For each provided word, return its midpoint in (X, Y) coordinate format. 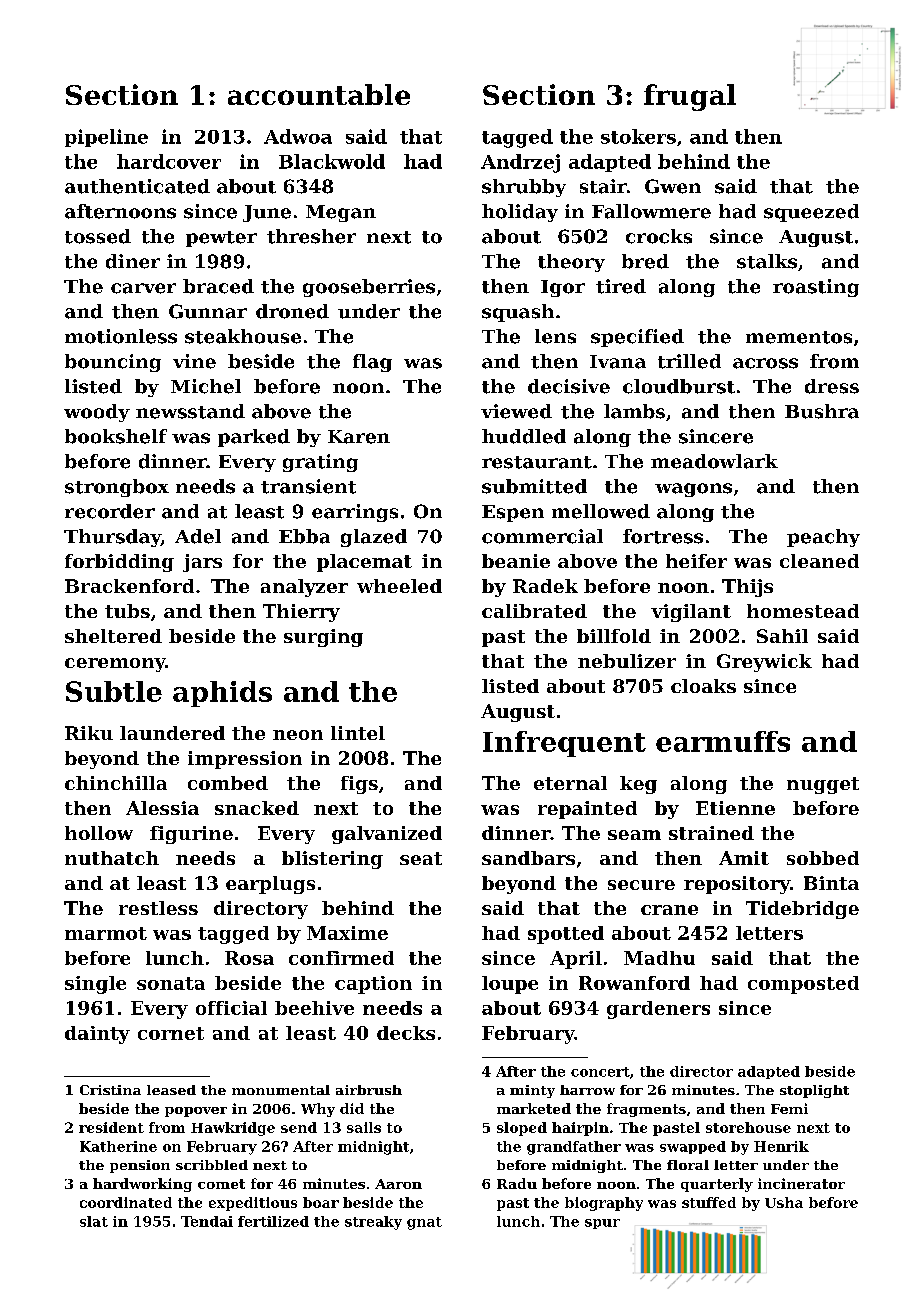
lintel (358, 733)
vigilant (691, 613)
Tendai (207, 1221)
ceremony (115, 665)
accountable (319, 94)
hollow (99, 833)
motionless (121, 336)
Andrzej (520, 163)
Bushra (822, 411)
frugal (690, 97)
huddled (524, 436)
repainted (587, 810)
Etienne (735, 808)
